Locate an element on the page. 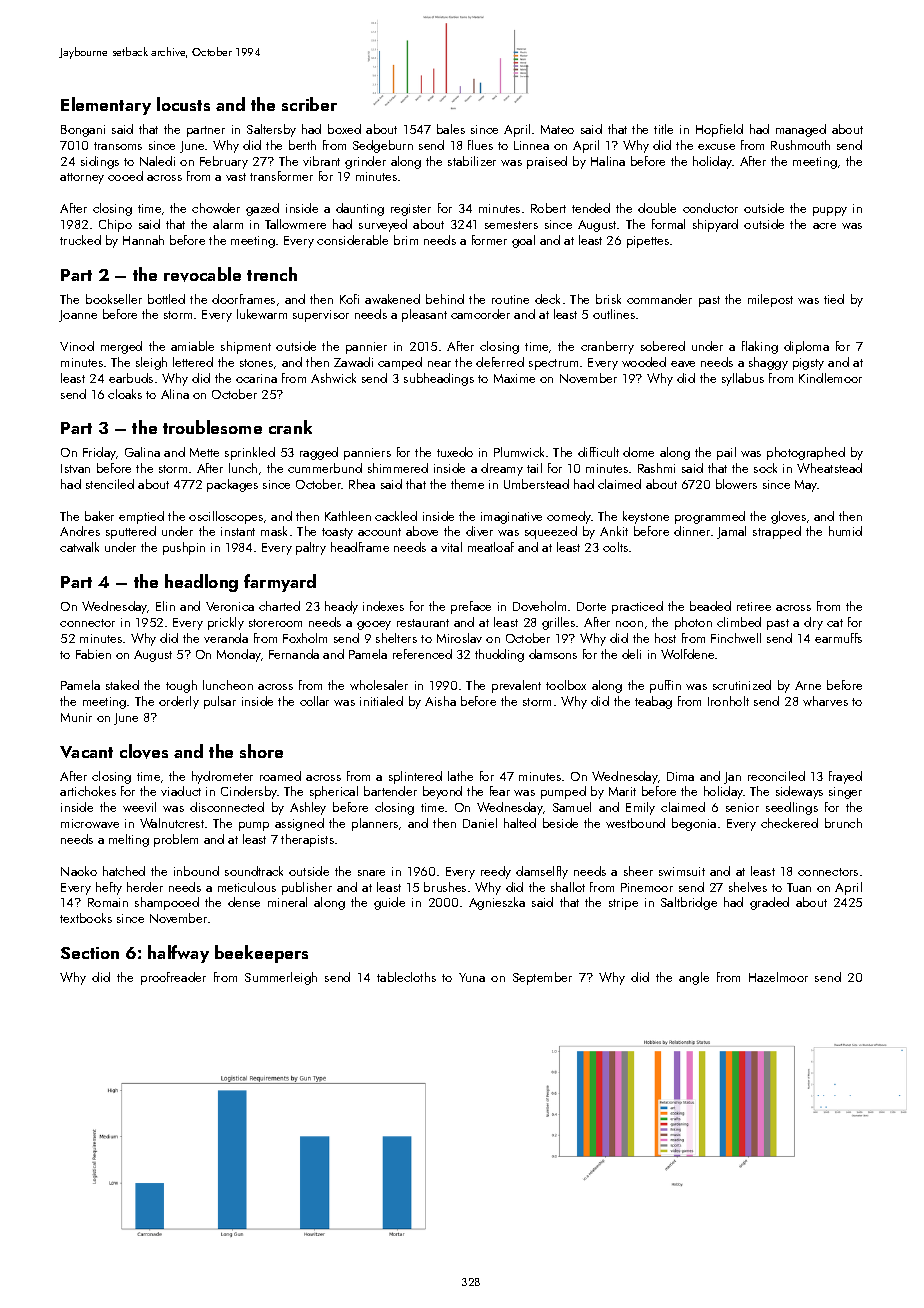  Section is located at coordinates (90, 953).
